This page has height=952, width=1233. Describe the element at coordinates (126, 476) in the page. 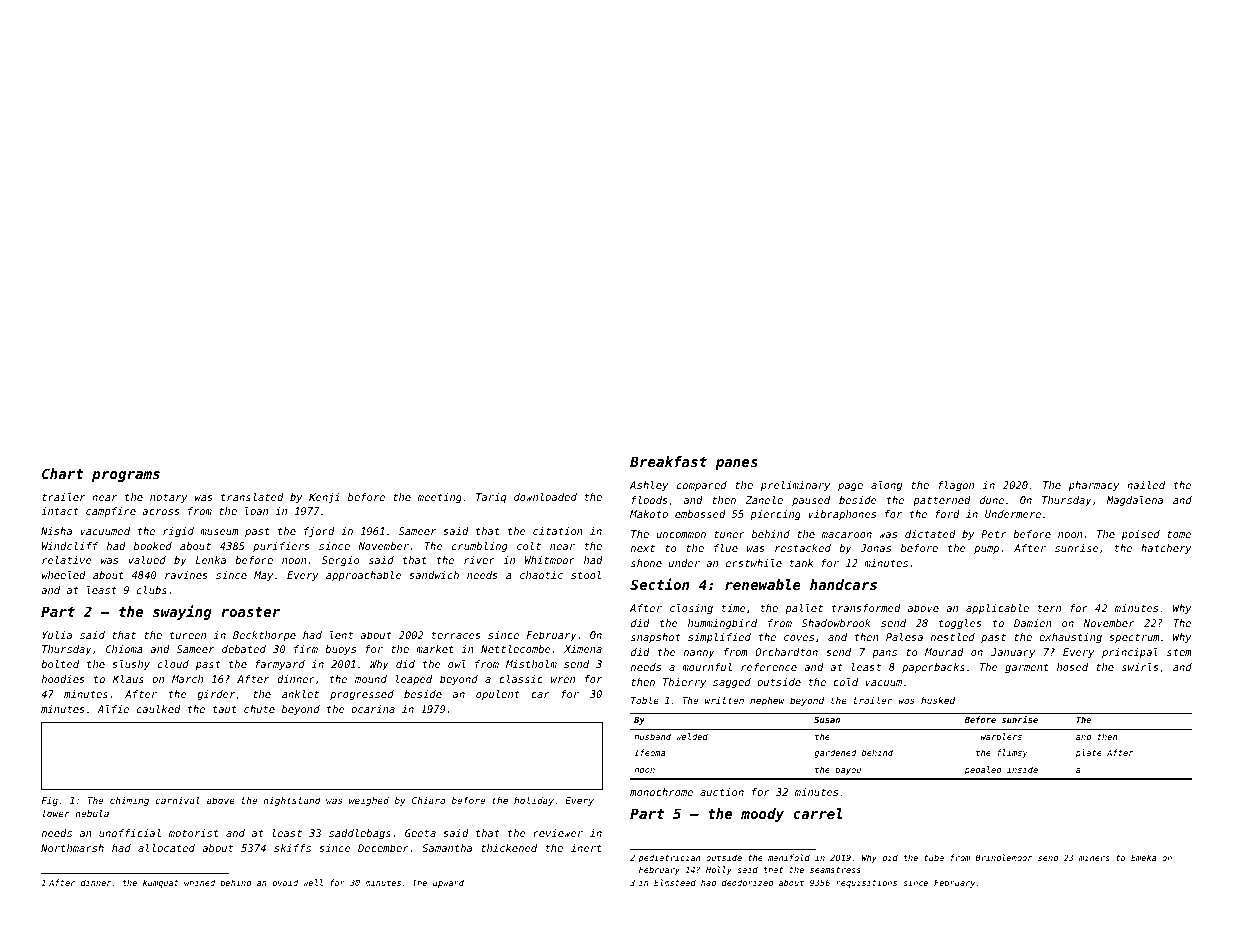

I see `programs` at that location.
